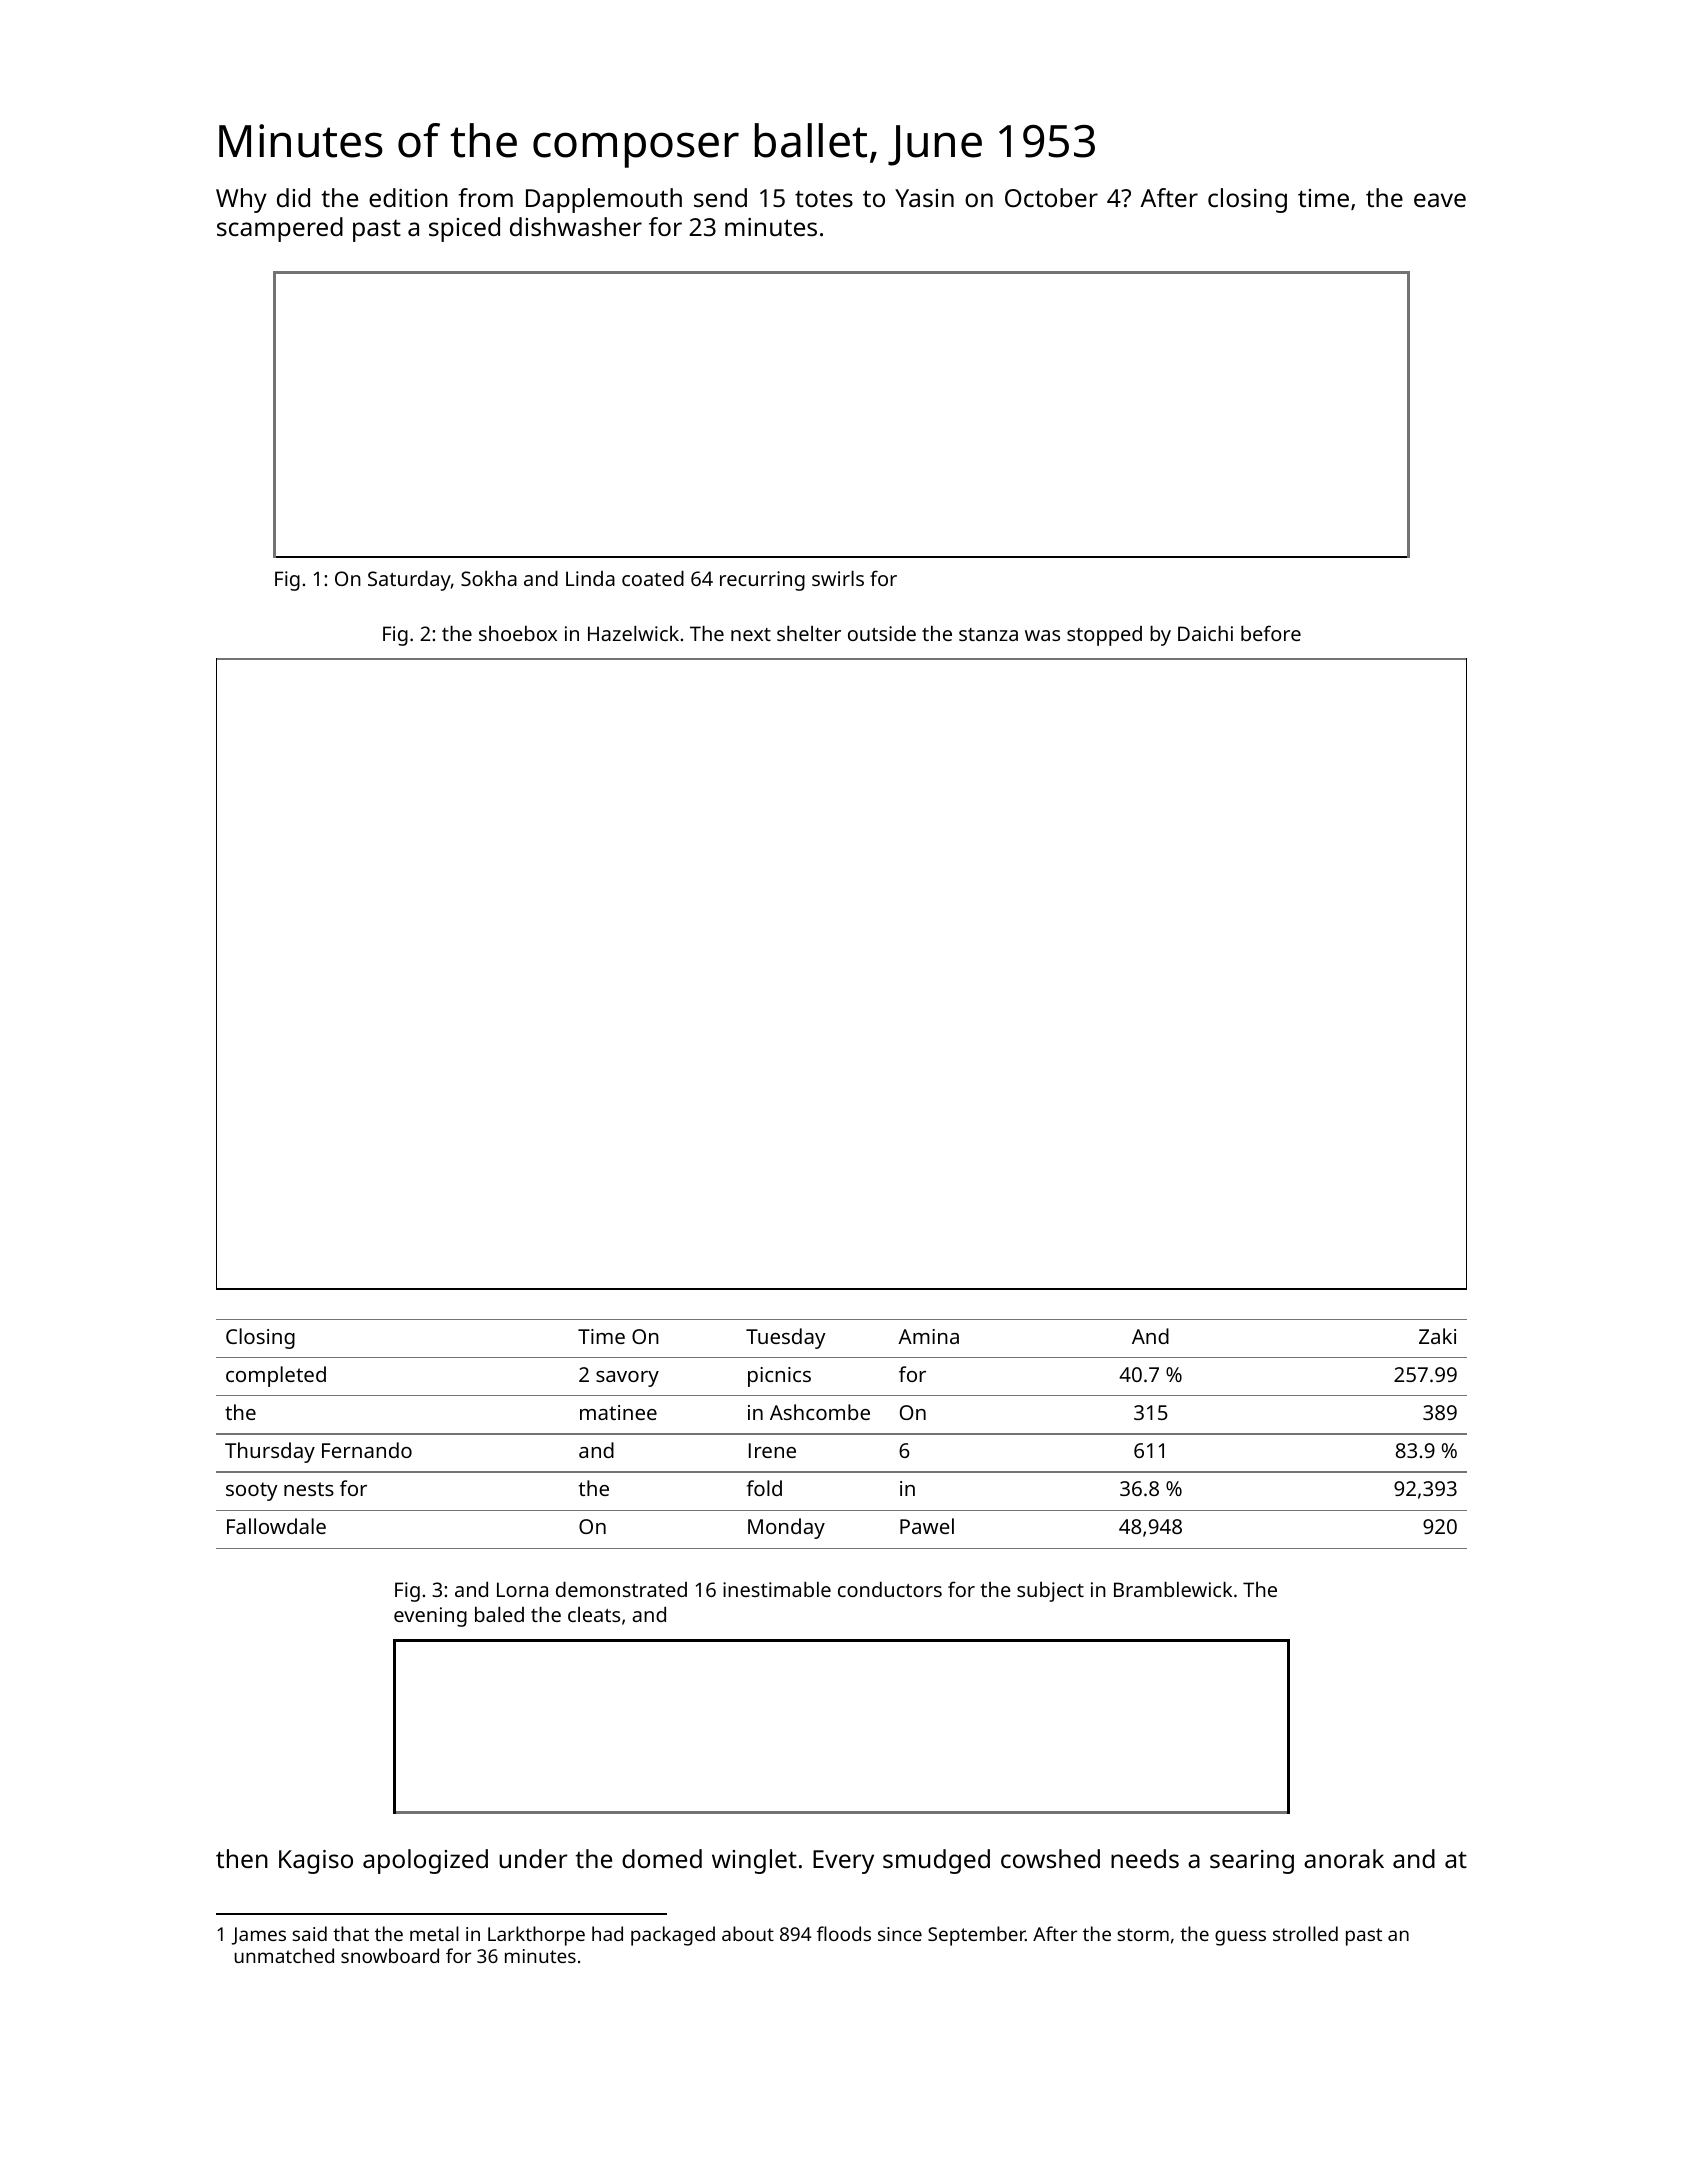 The width and height of the screenshot is (1683, 2178). I want to click on Zaki, so click(1437, 1336).
